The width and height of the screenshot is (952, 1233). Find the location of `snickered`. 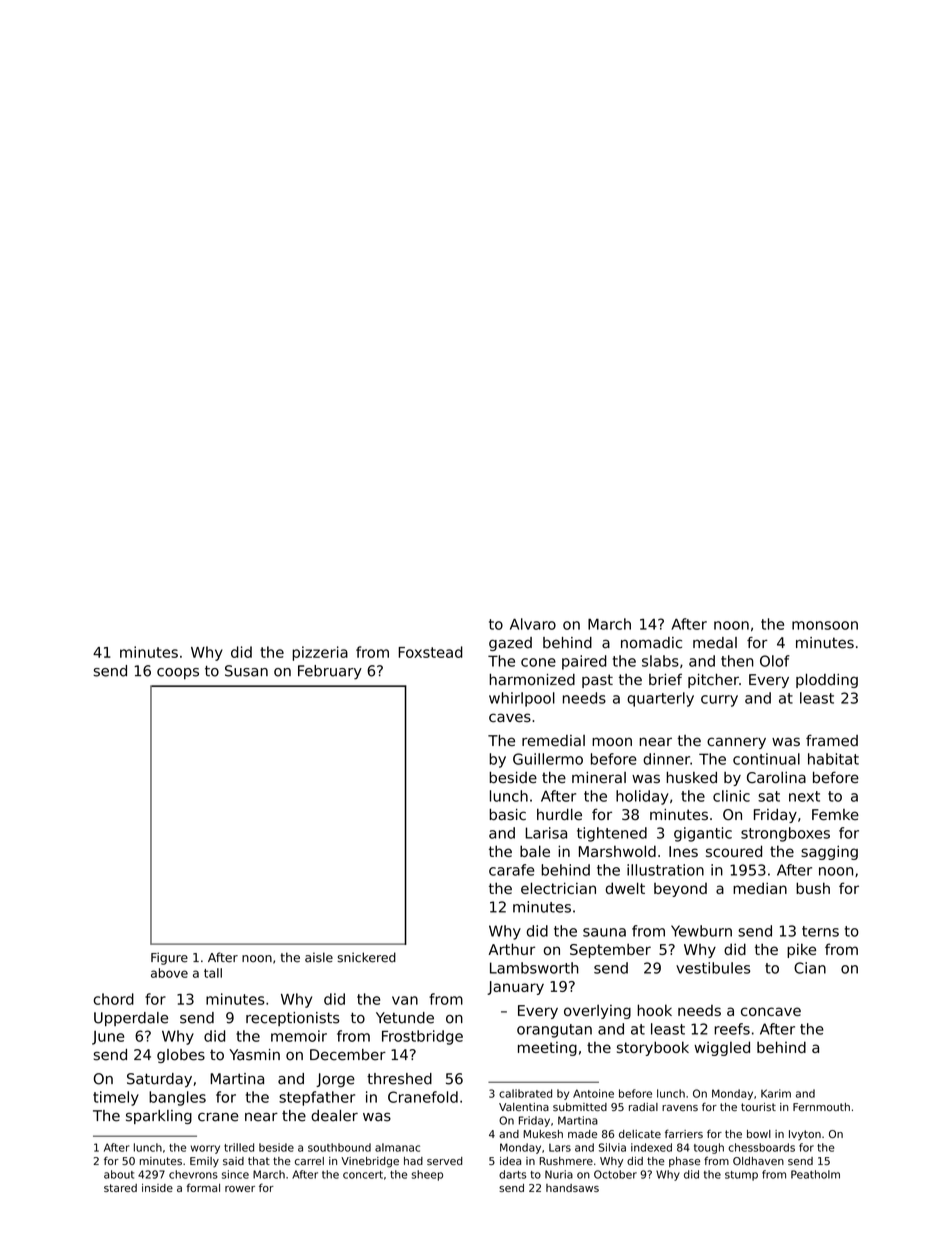

snickered is located at coordinates (367, 957).
